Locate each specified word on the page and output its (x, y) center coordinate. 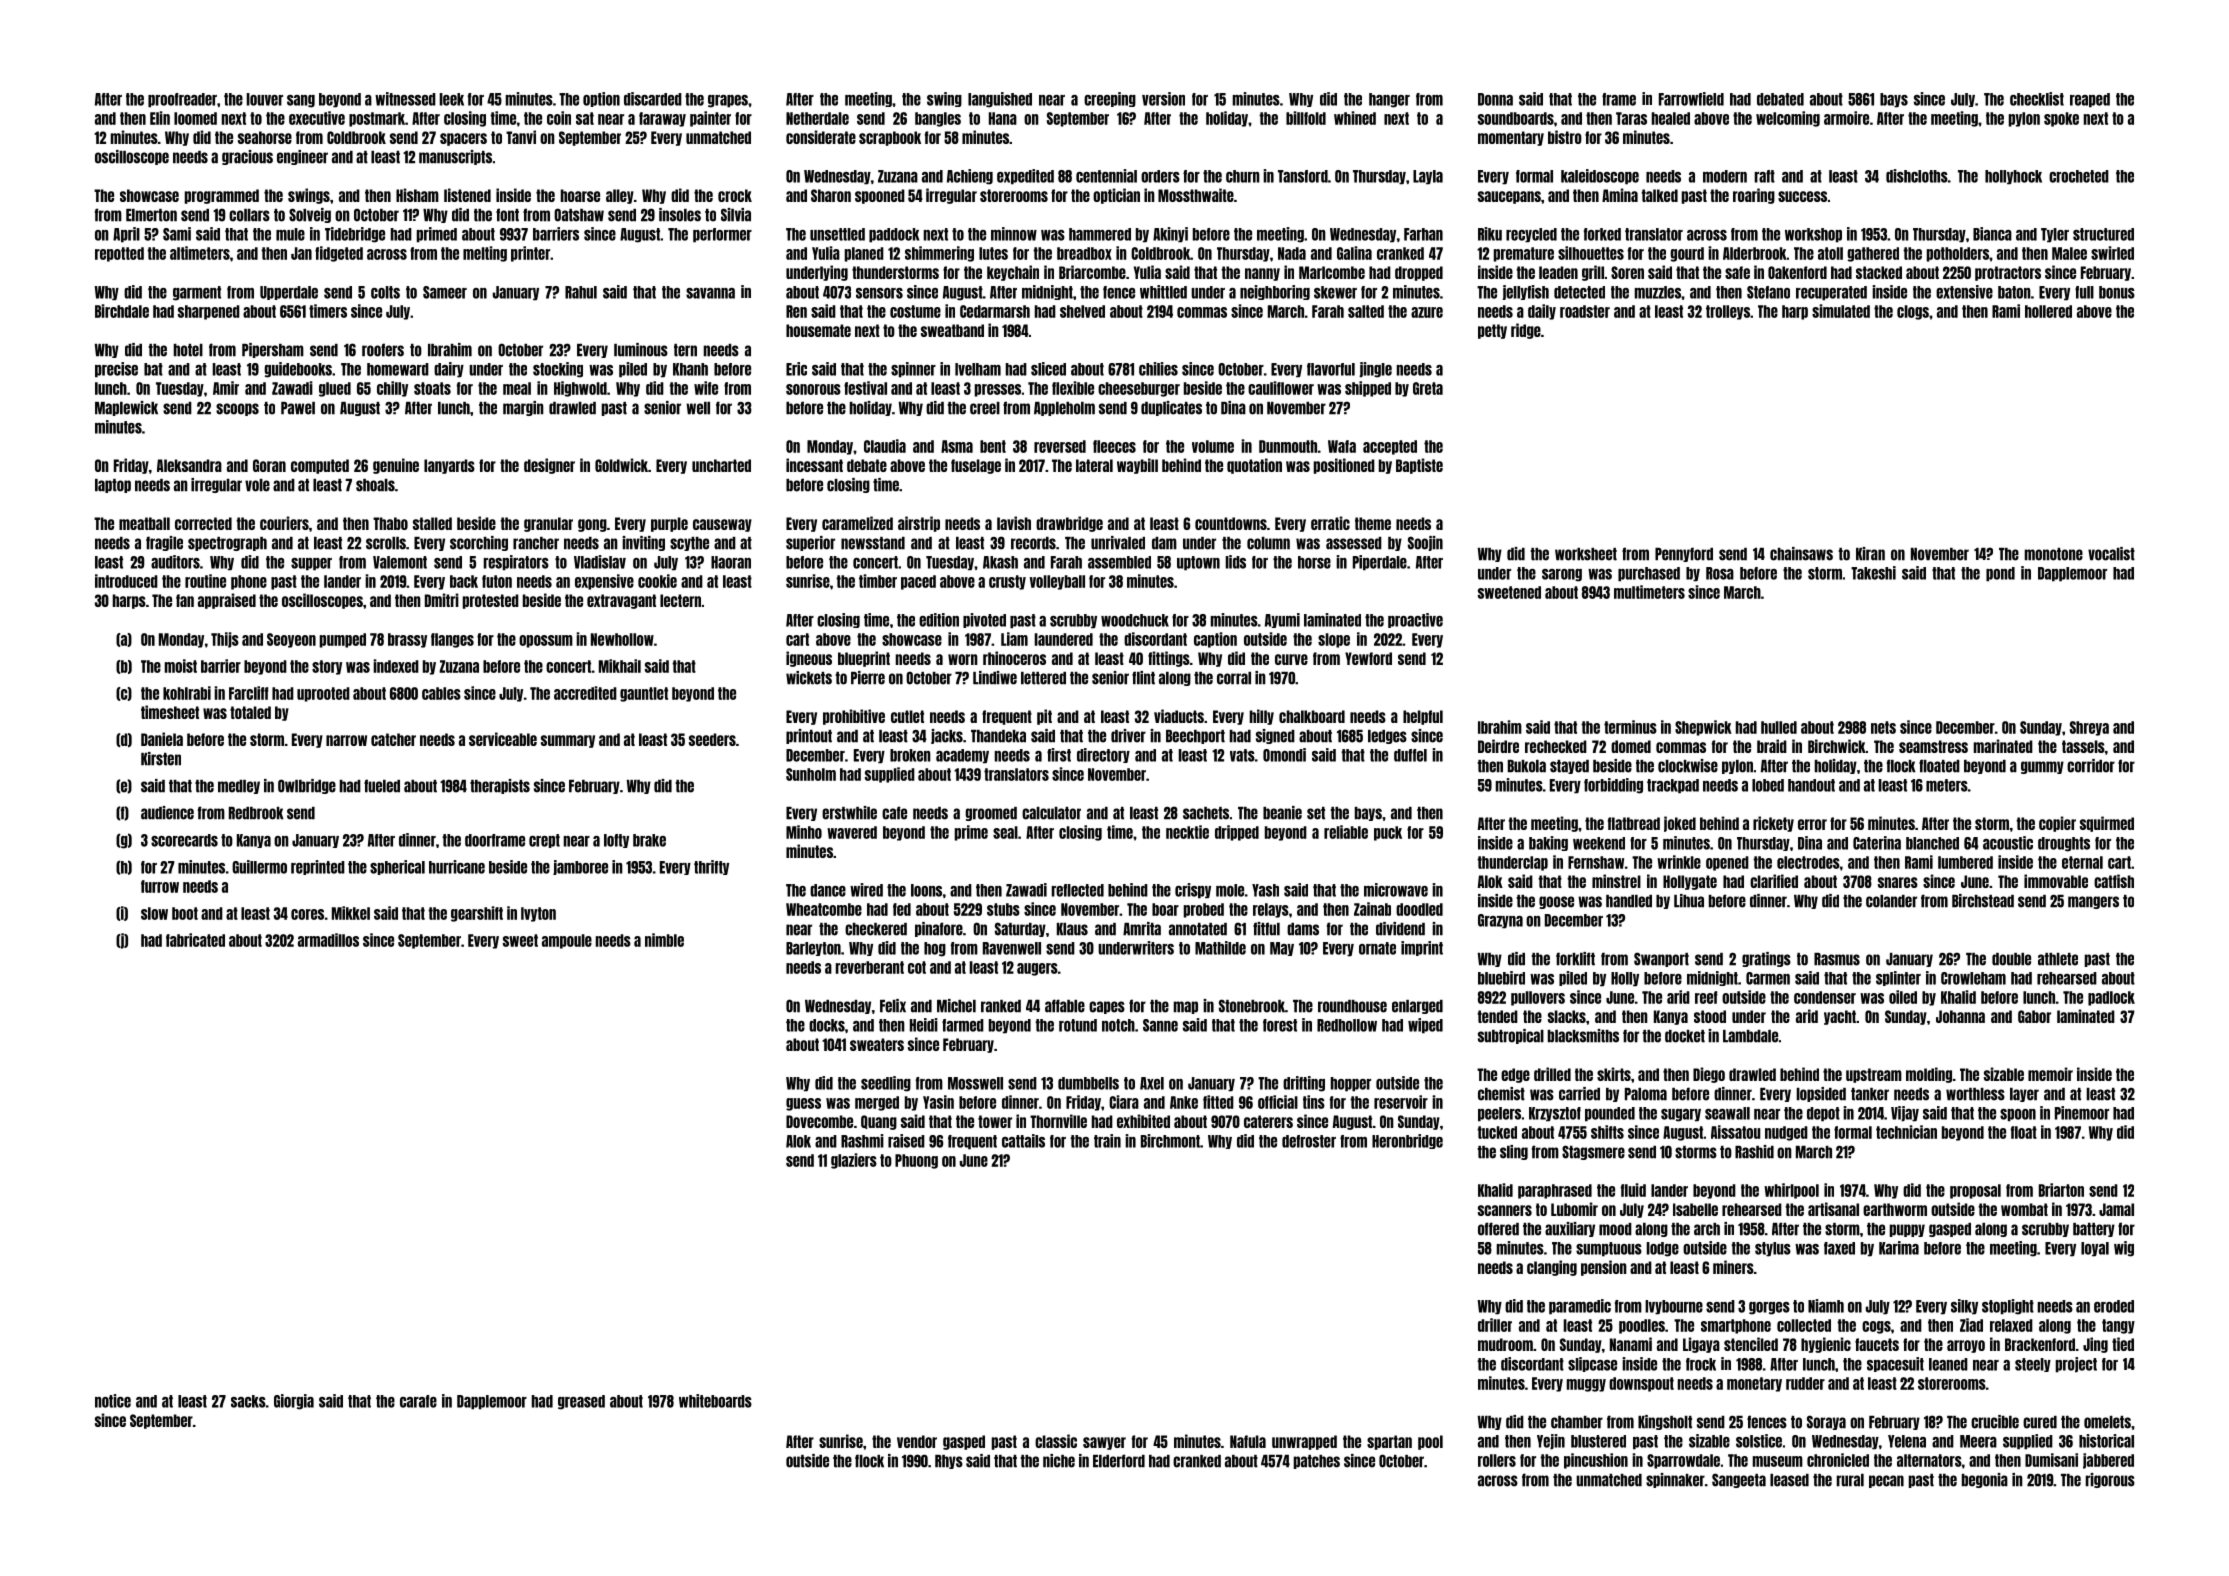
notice (113, 1401)
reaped (2090, 100)
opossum (546, 641)
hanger (1389, 100)
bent (993, 446)
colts (385, 292)
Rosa (1720, 573)
